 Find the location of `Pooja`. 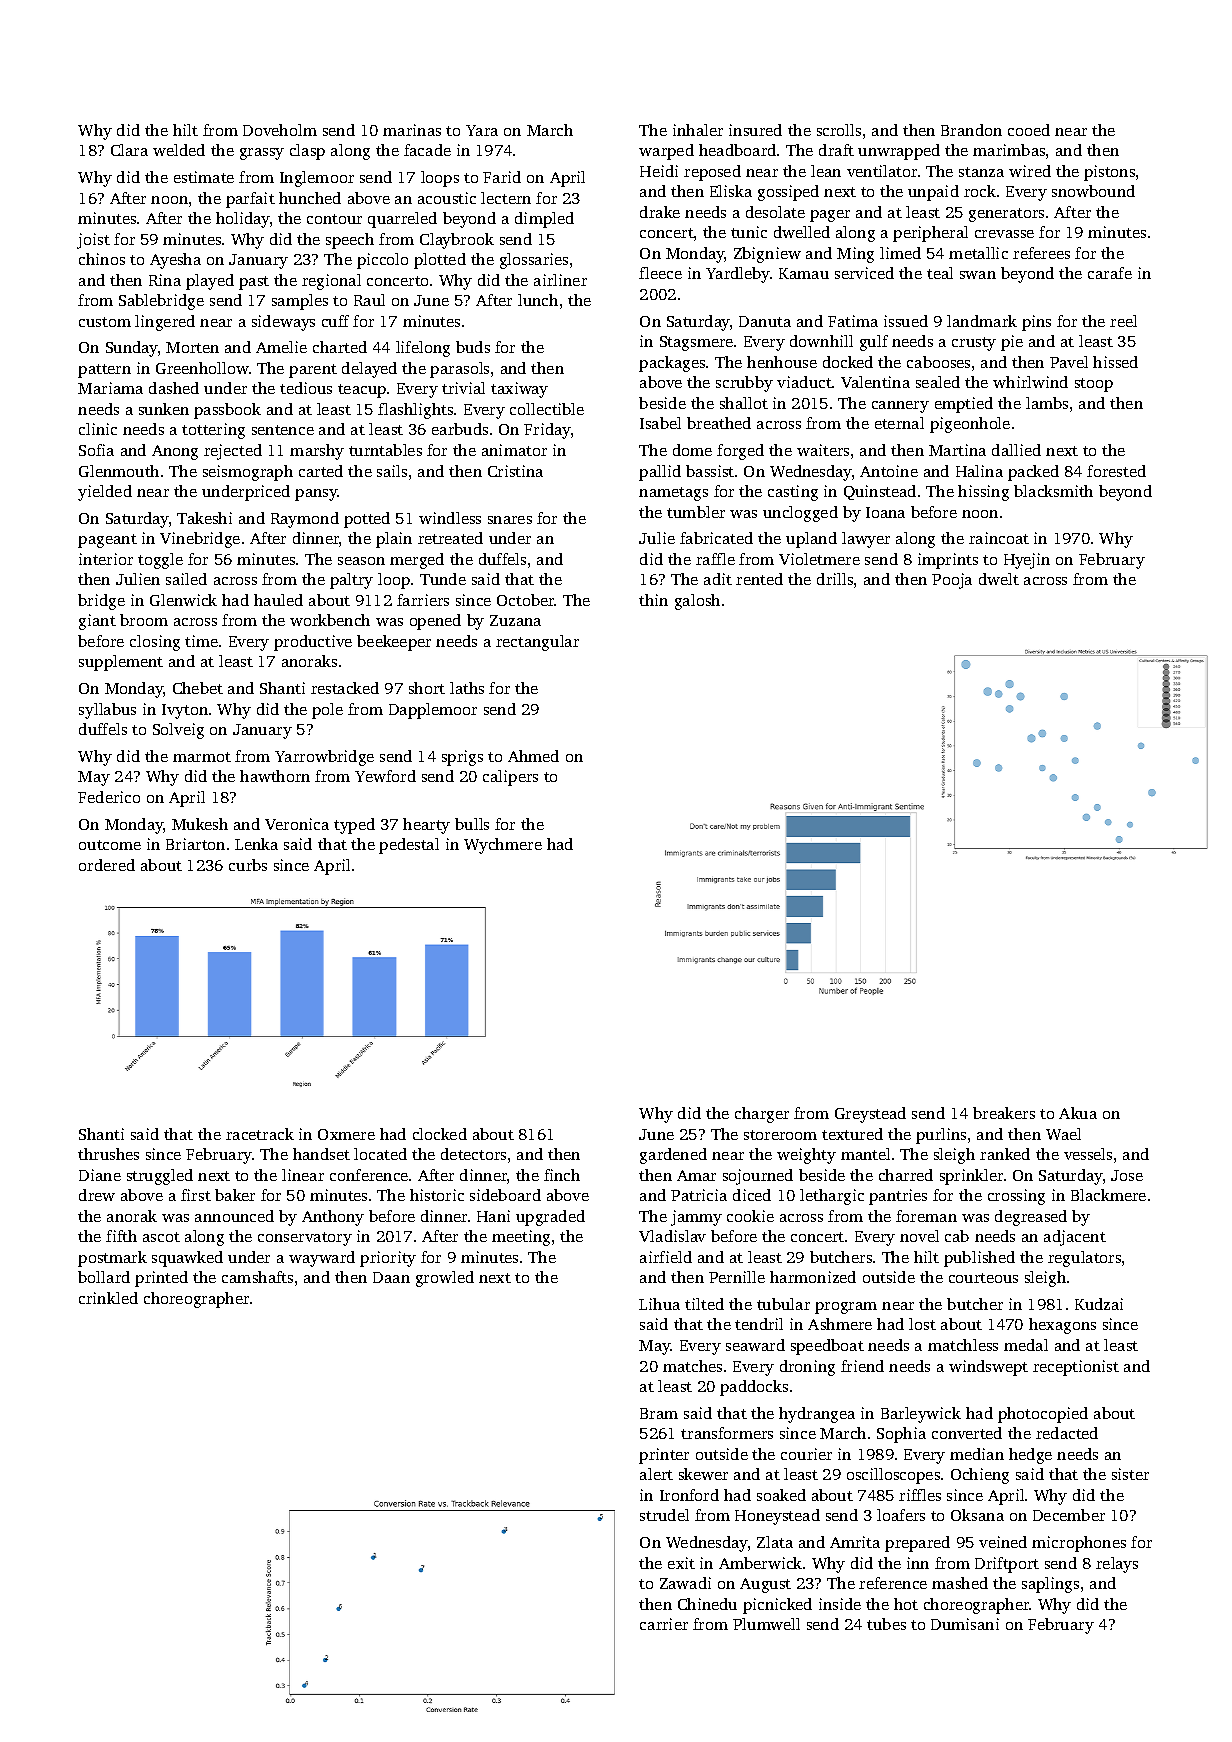

Pooja is located at coordinates (952, 581).
